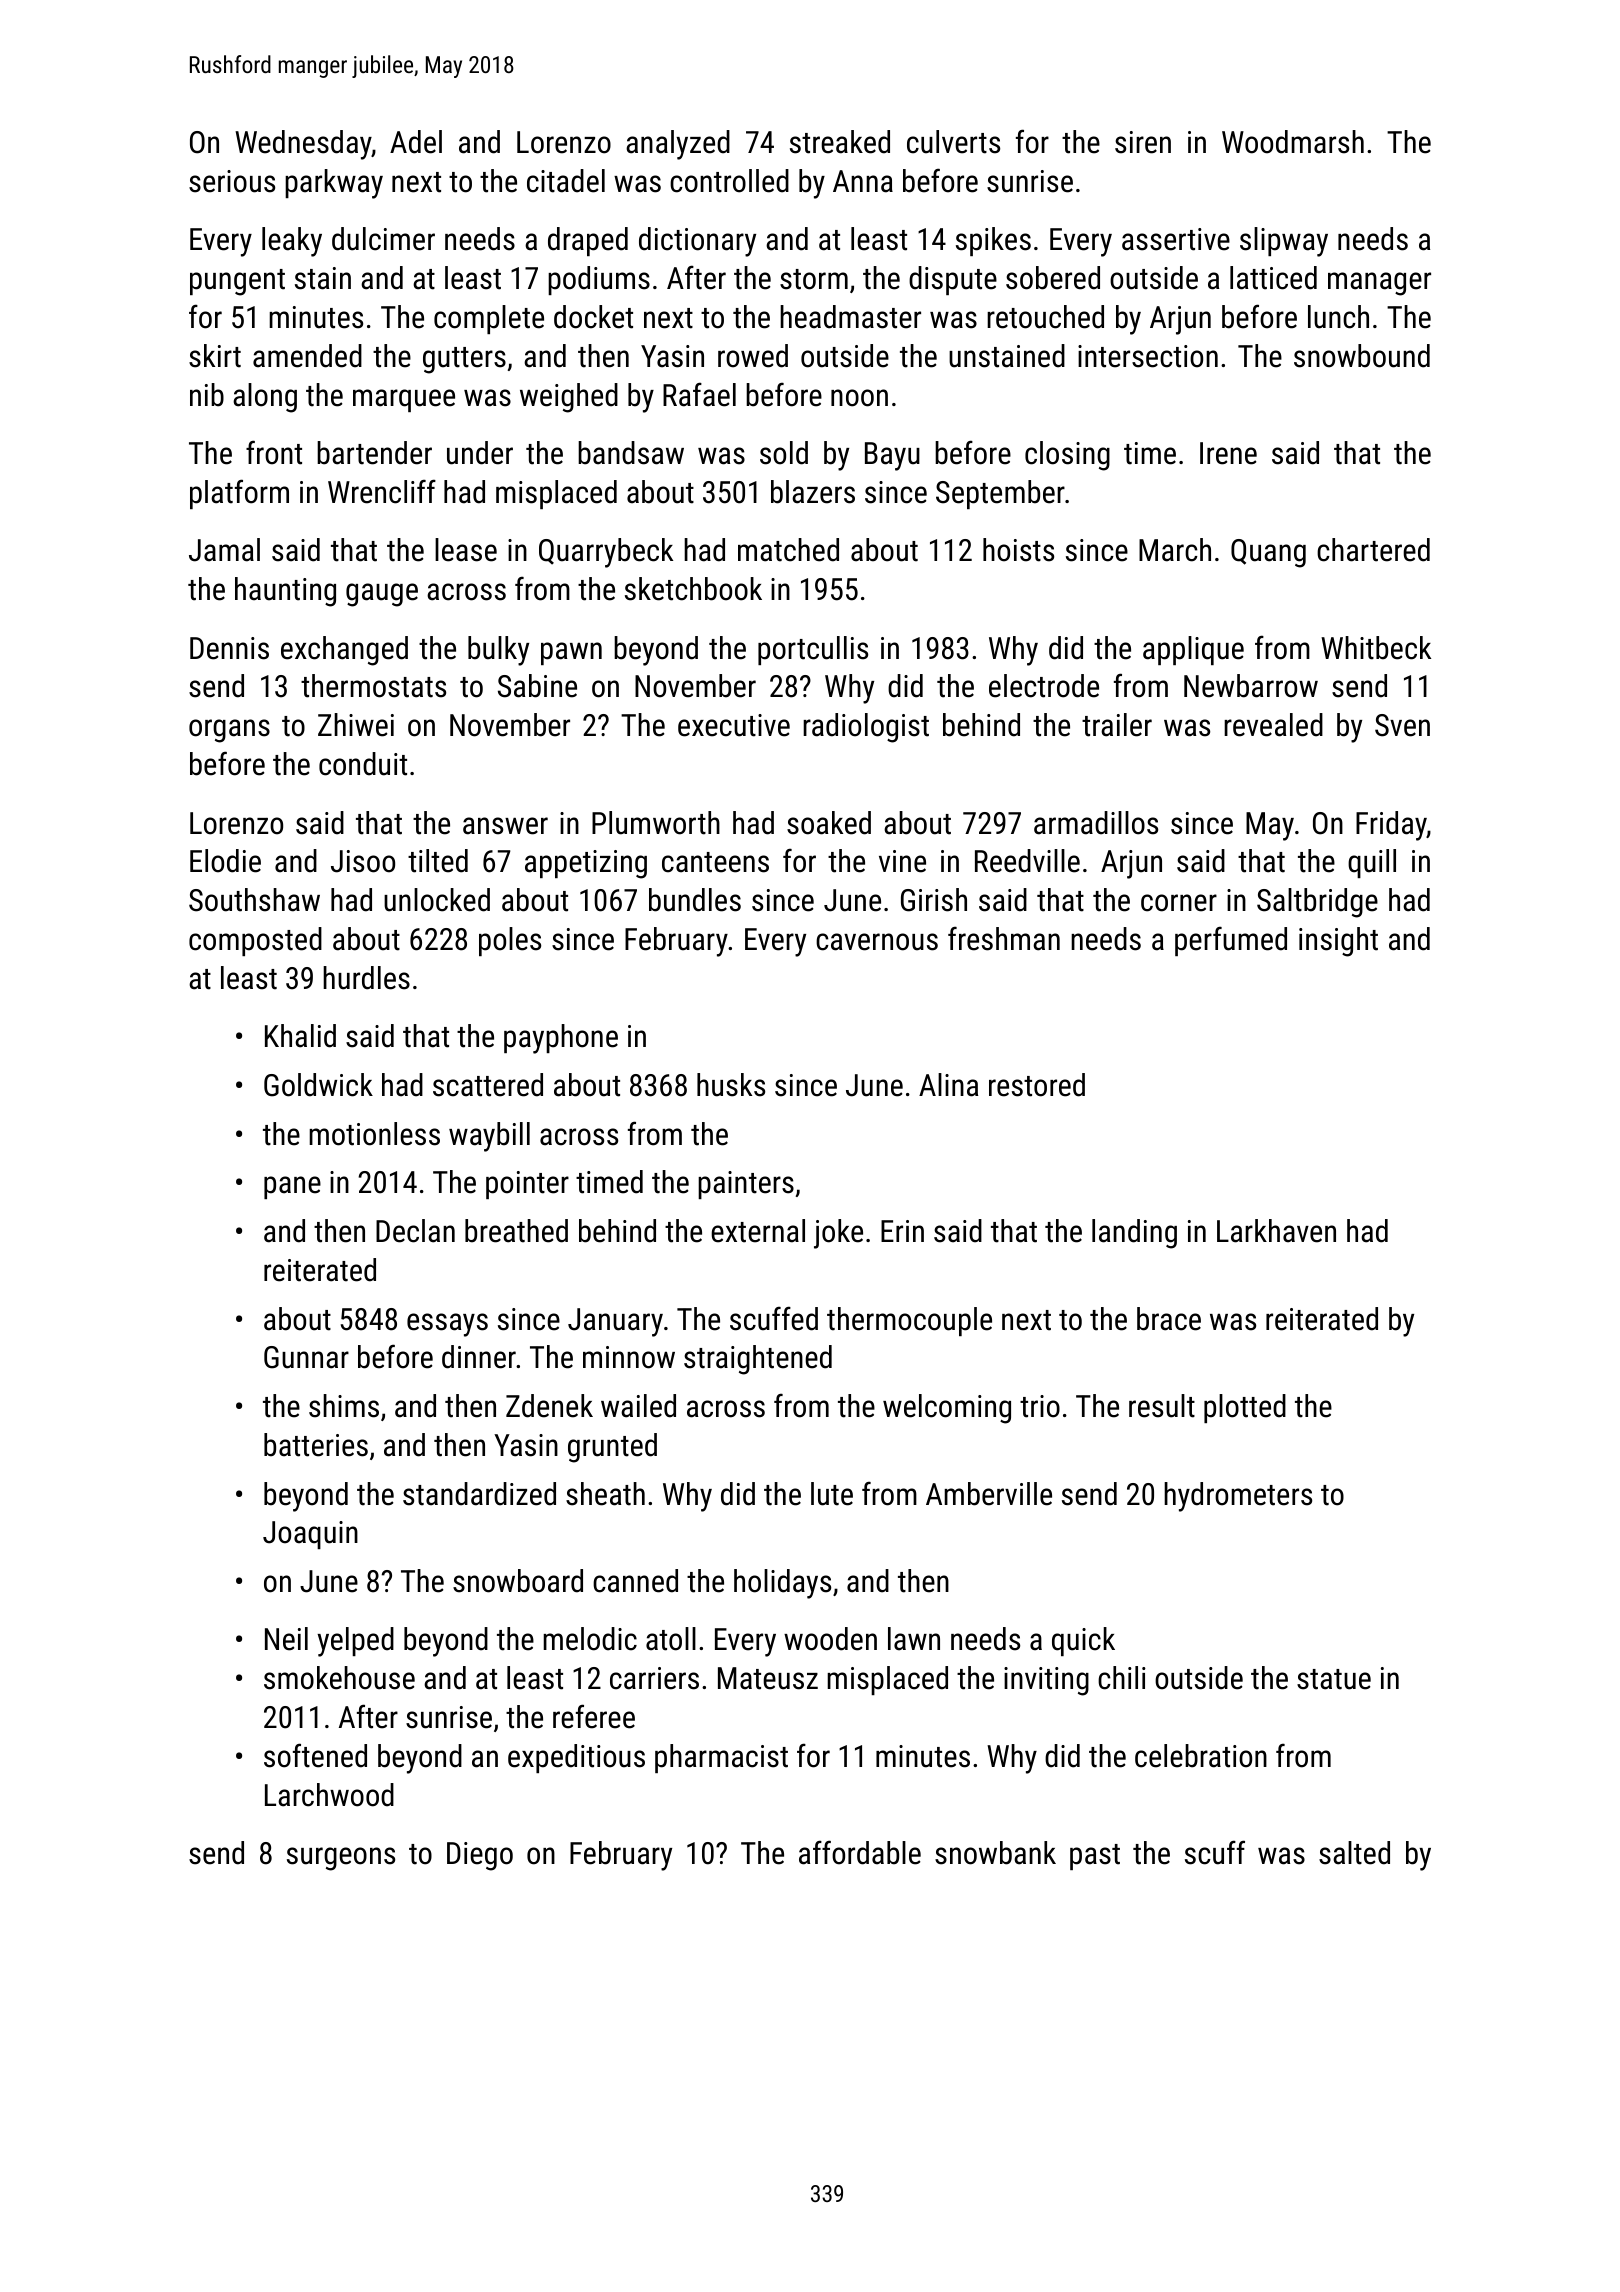 The height and width of the screenshot is (2292, 1620). I want to click on Larkhaven, so click(1276, 1231).
